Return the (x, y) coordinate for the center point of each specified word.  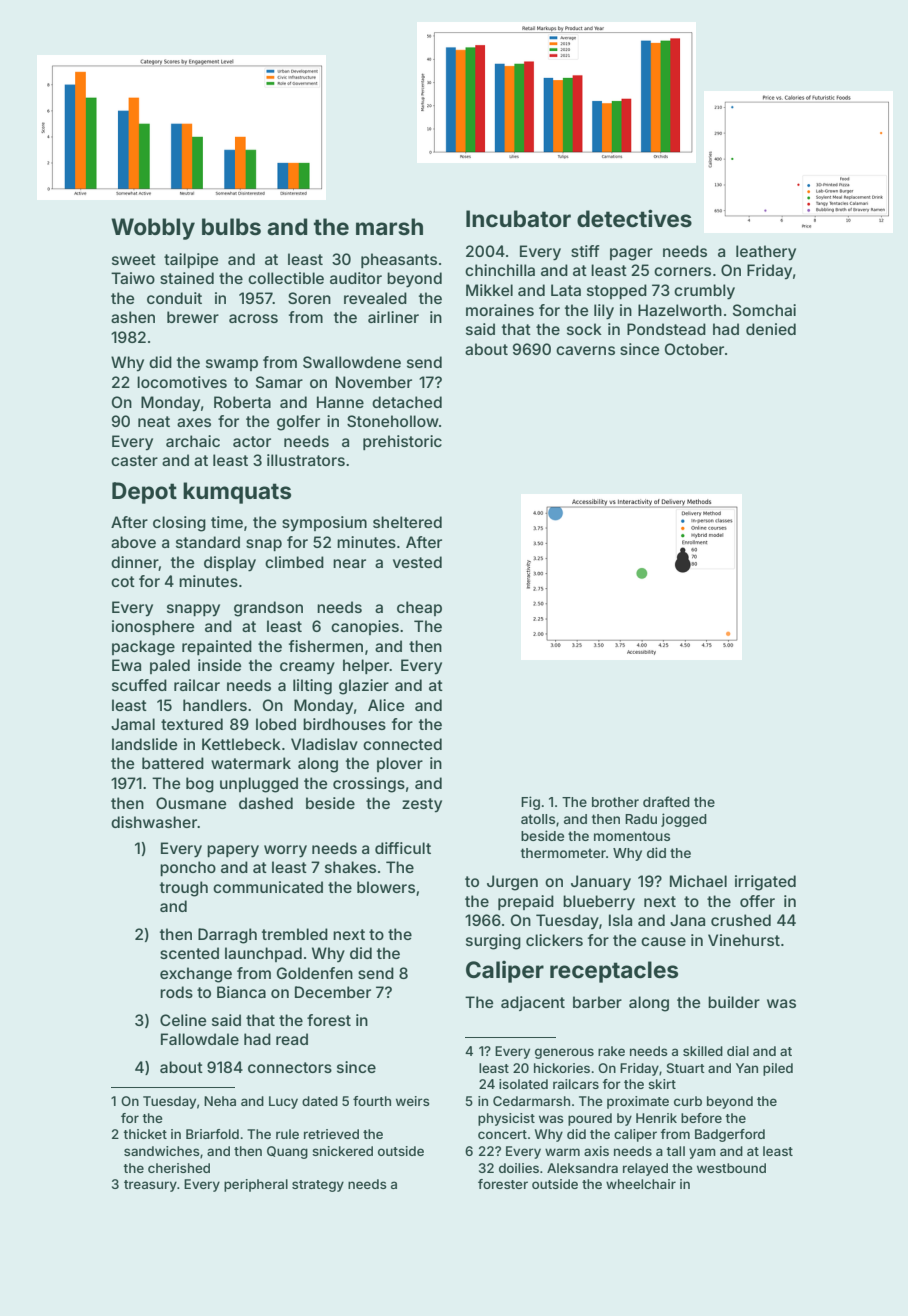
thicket (145, 1134)
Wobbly (153, 229)
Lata (566, 290)
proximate (638, 1102)
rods (176, 992)
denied (771, 329)
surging (493, 942)
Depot (144, 493)
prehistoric (402, 442)
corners (682, 271)
